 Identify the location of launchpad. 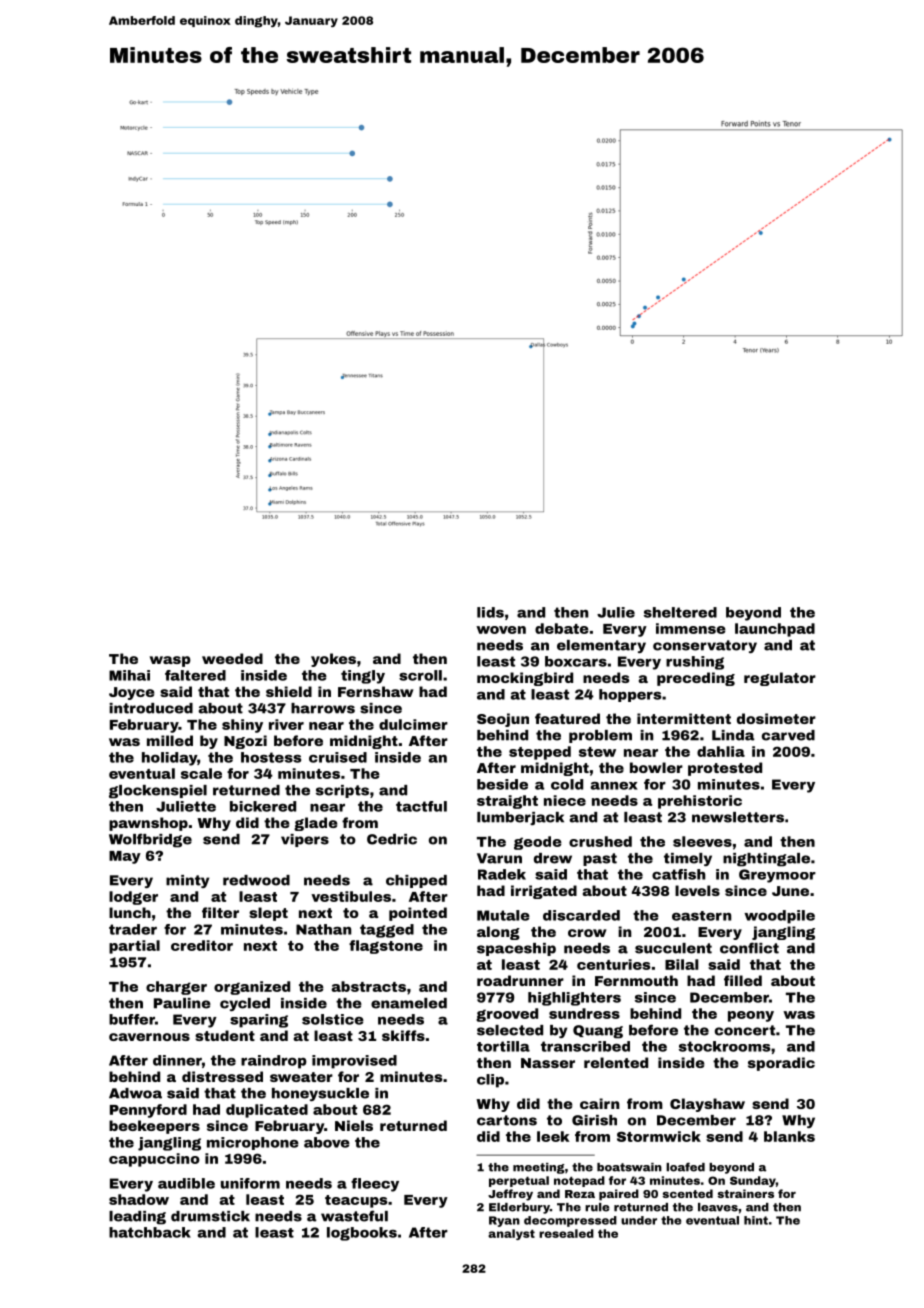
(775, 630).
